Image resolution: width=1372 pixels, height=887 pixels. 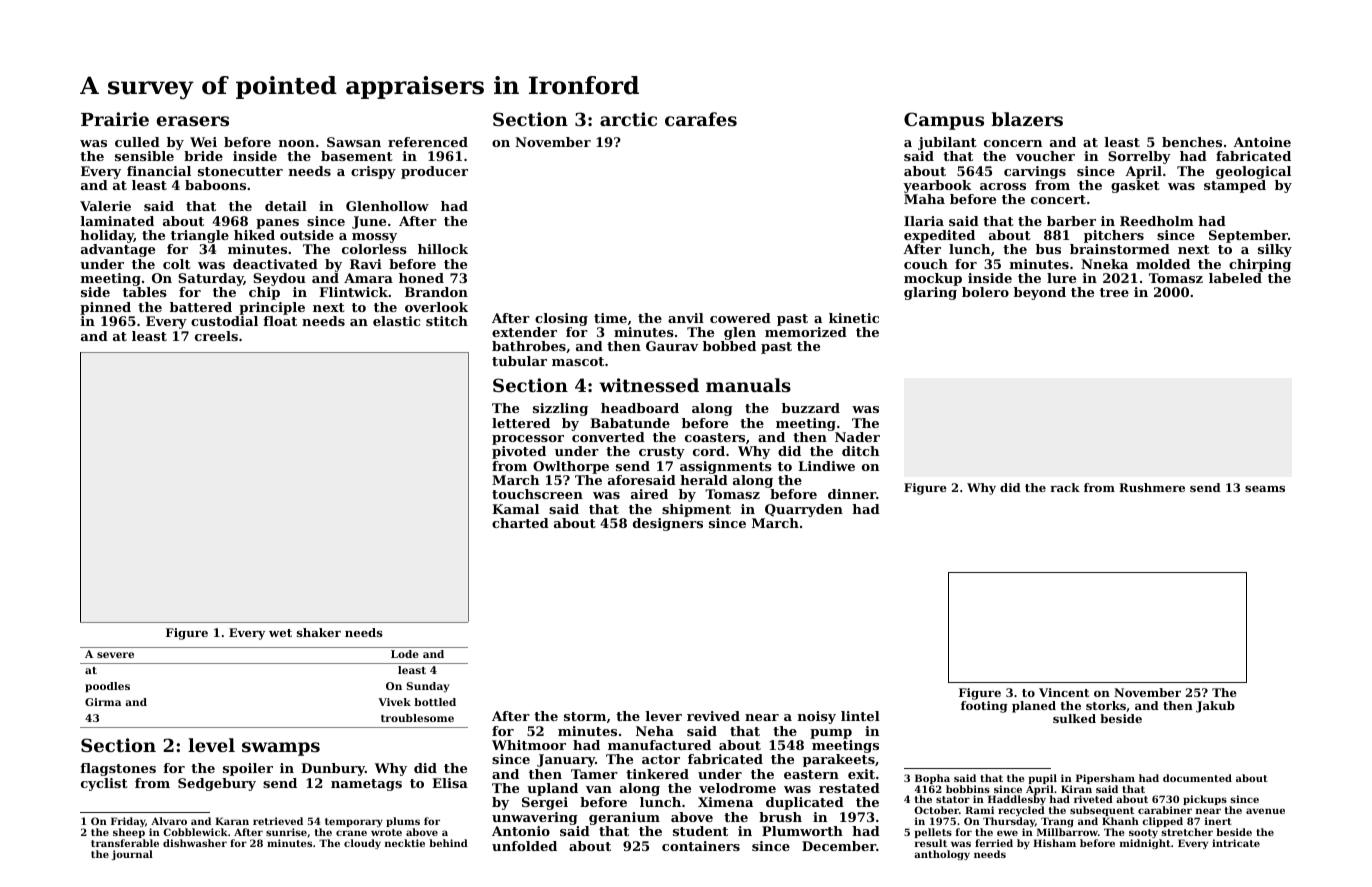 What do you see at coordinates (740, 318) in the screenshot?
I see `cowered` at bounding box center [740, 318].
